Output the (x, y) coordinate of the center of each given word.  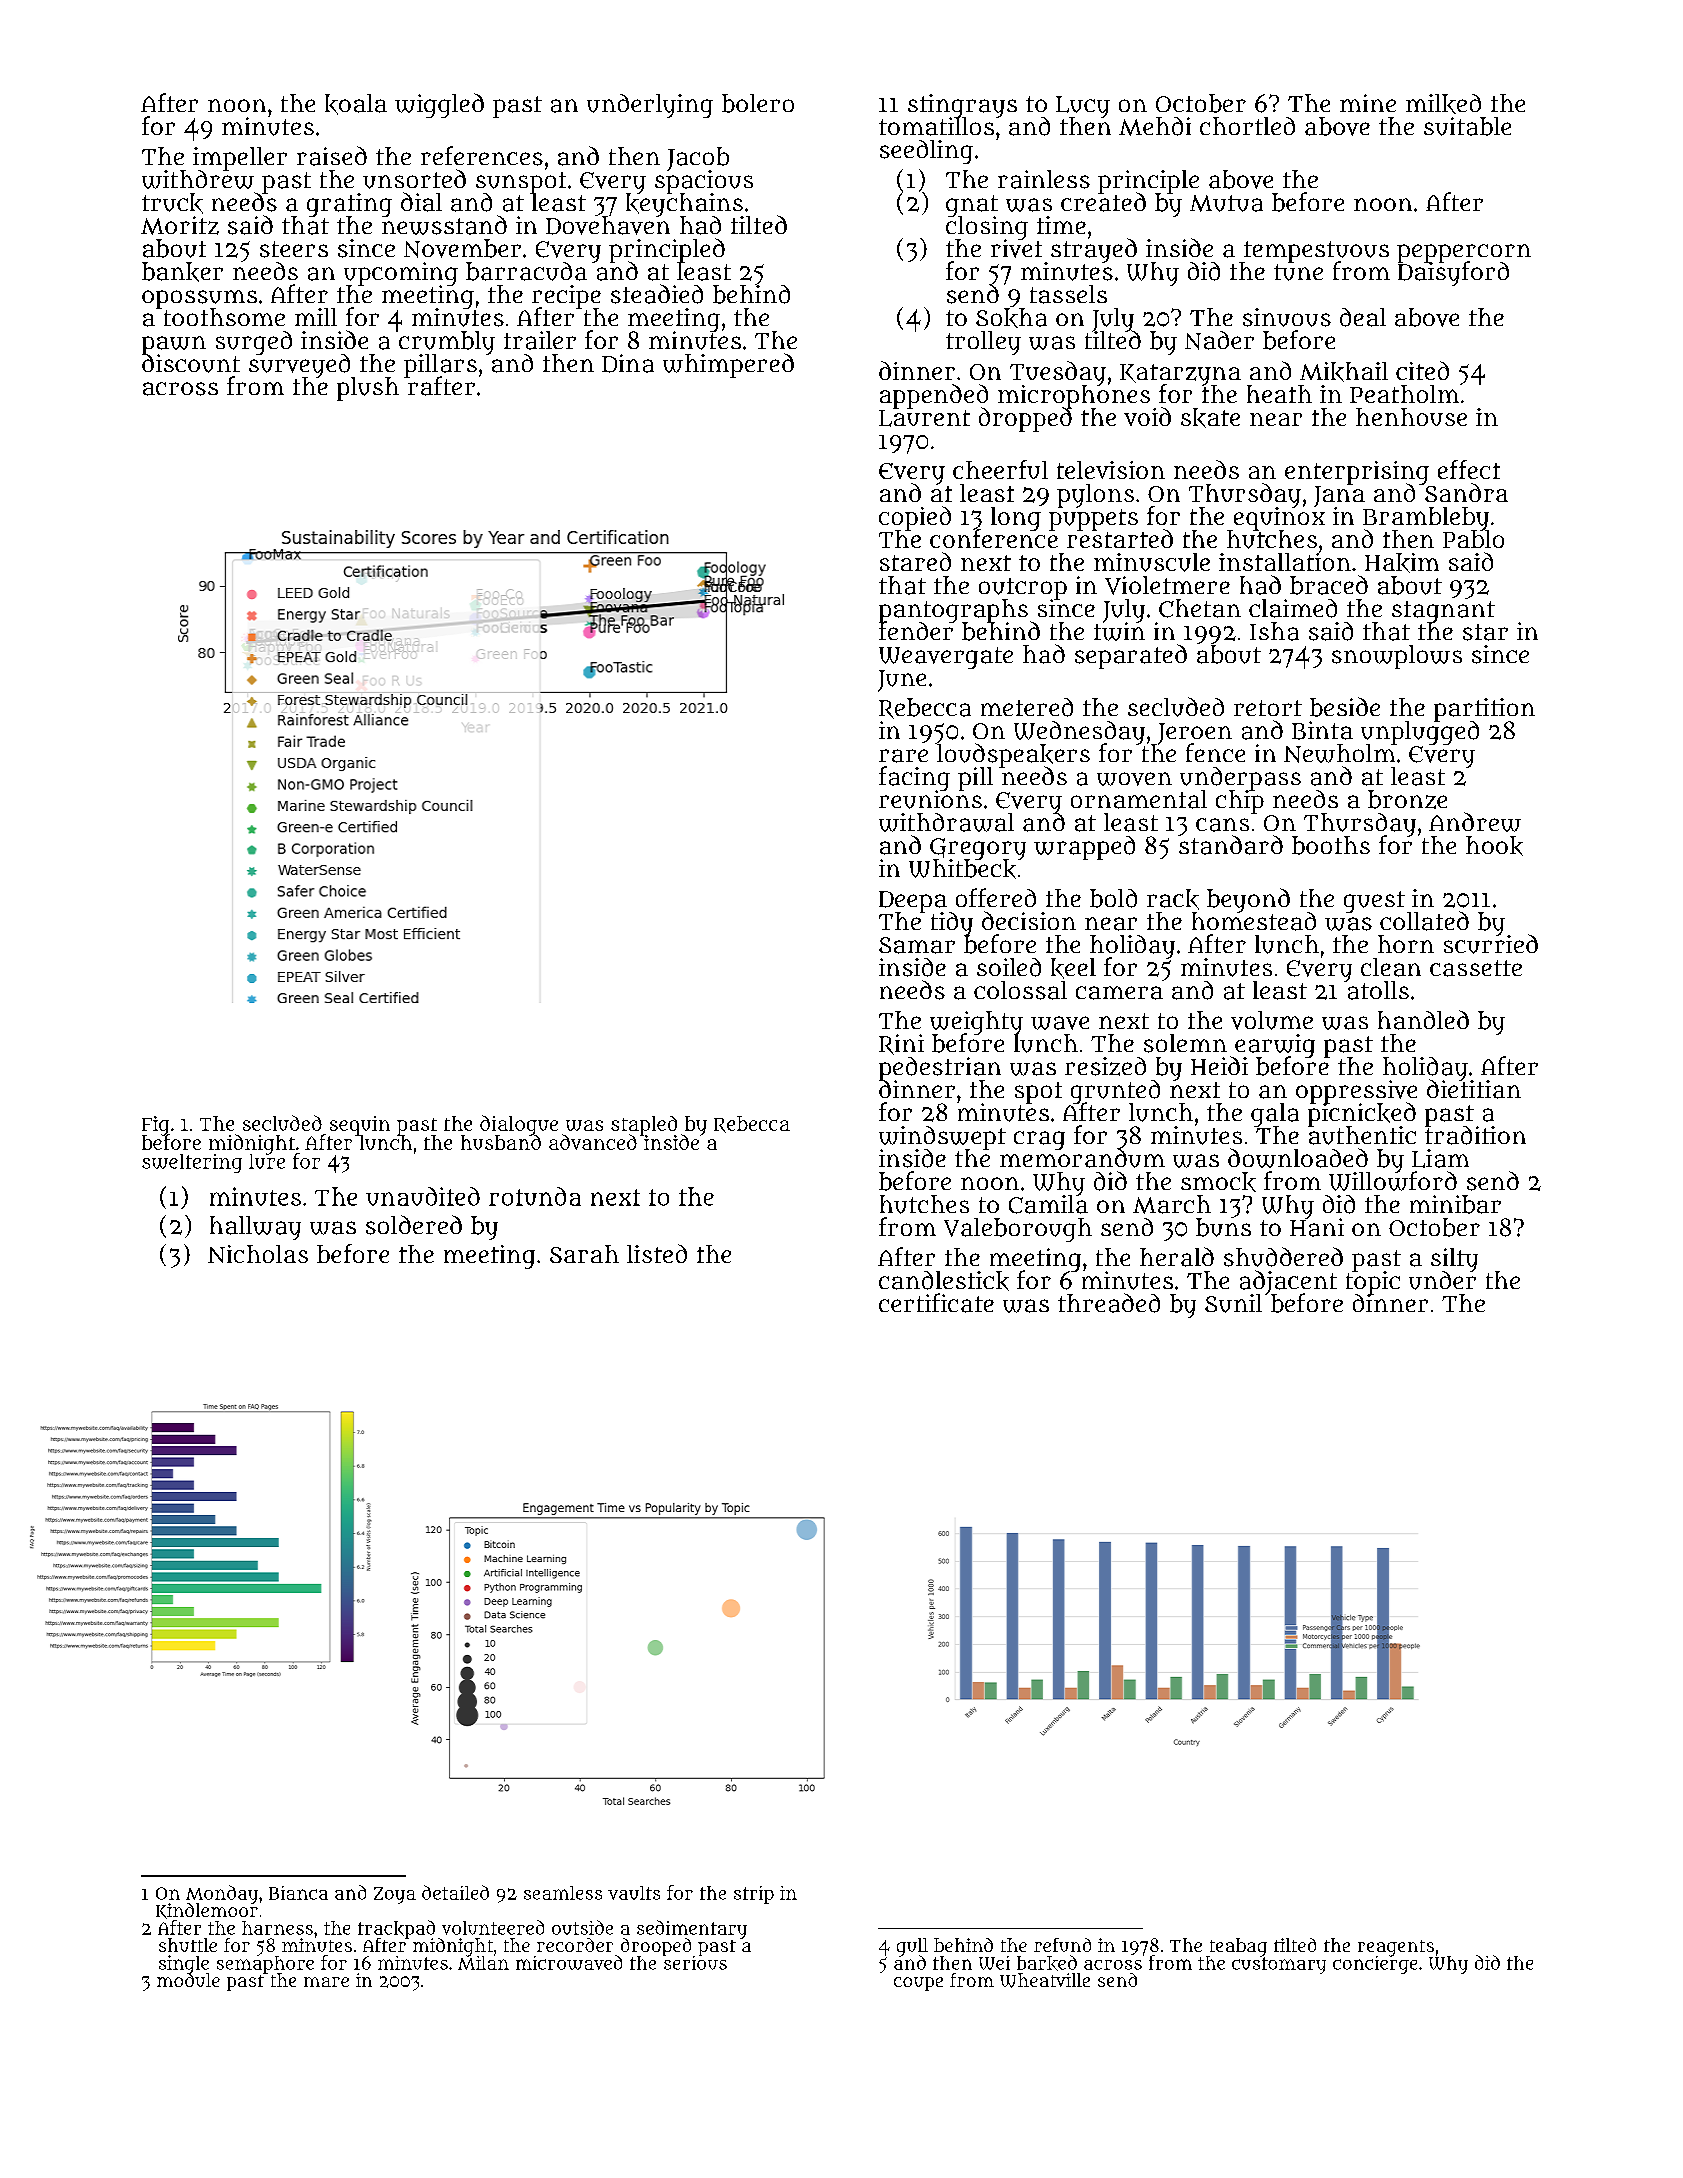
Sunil (1233, 1303)
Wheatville (1045, 1980)
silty (1454, 1259)
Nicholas (258, 1254)
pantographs (953, 610)
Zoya (395, 1895)
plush (368, 389)
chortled (1247, 126)
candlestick (944, 1281)
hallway (255, 1228)
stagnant (1443, 612)
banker (182, 272)
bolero (758, 103)
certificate (936, 1303)
